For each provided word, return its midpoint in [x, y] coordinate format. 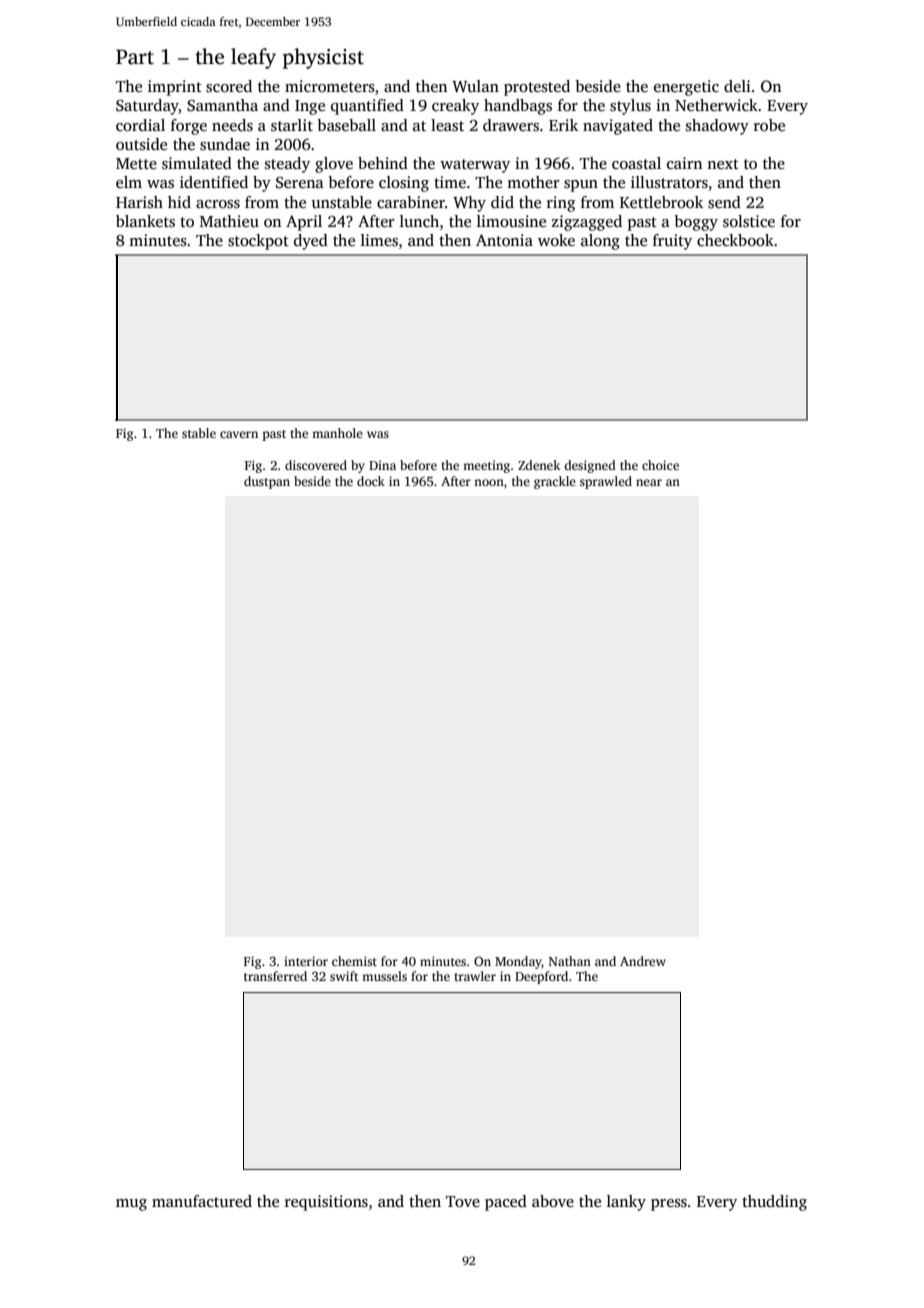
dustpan [267, 482]
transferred [275, 976]
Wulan [475, 86]
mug [131, 1205]
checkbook [735, 240]
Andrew [643, 961]
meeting [486, 466]
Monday [518, 962]
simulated [197, 163]
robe [769, 125]
